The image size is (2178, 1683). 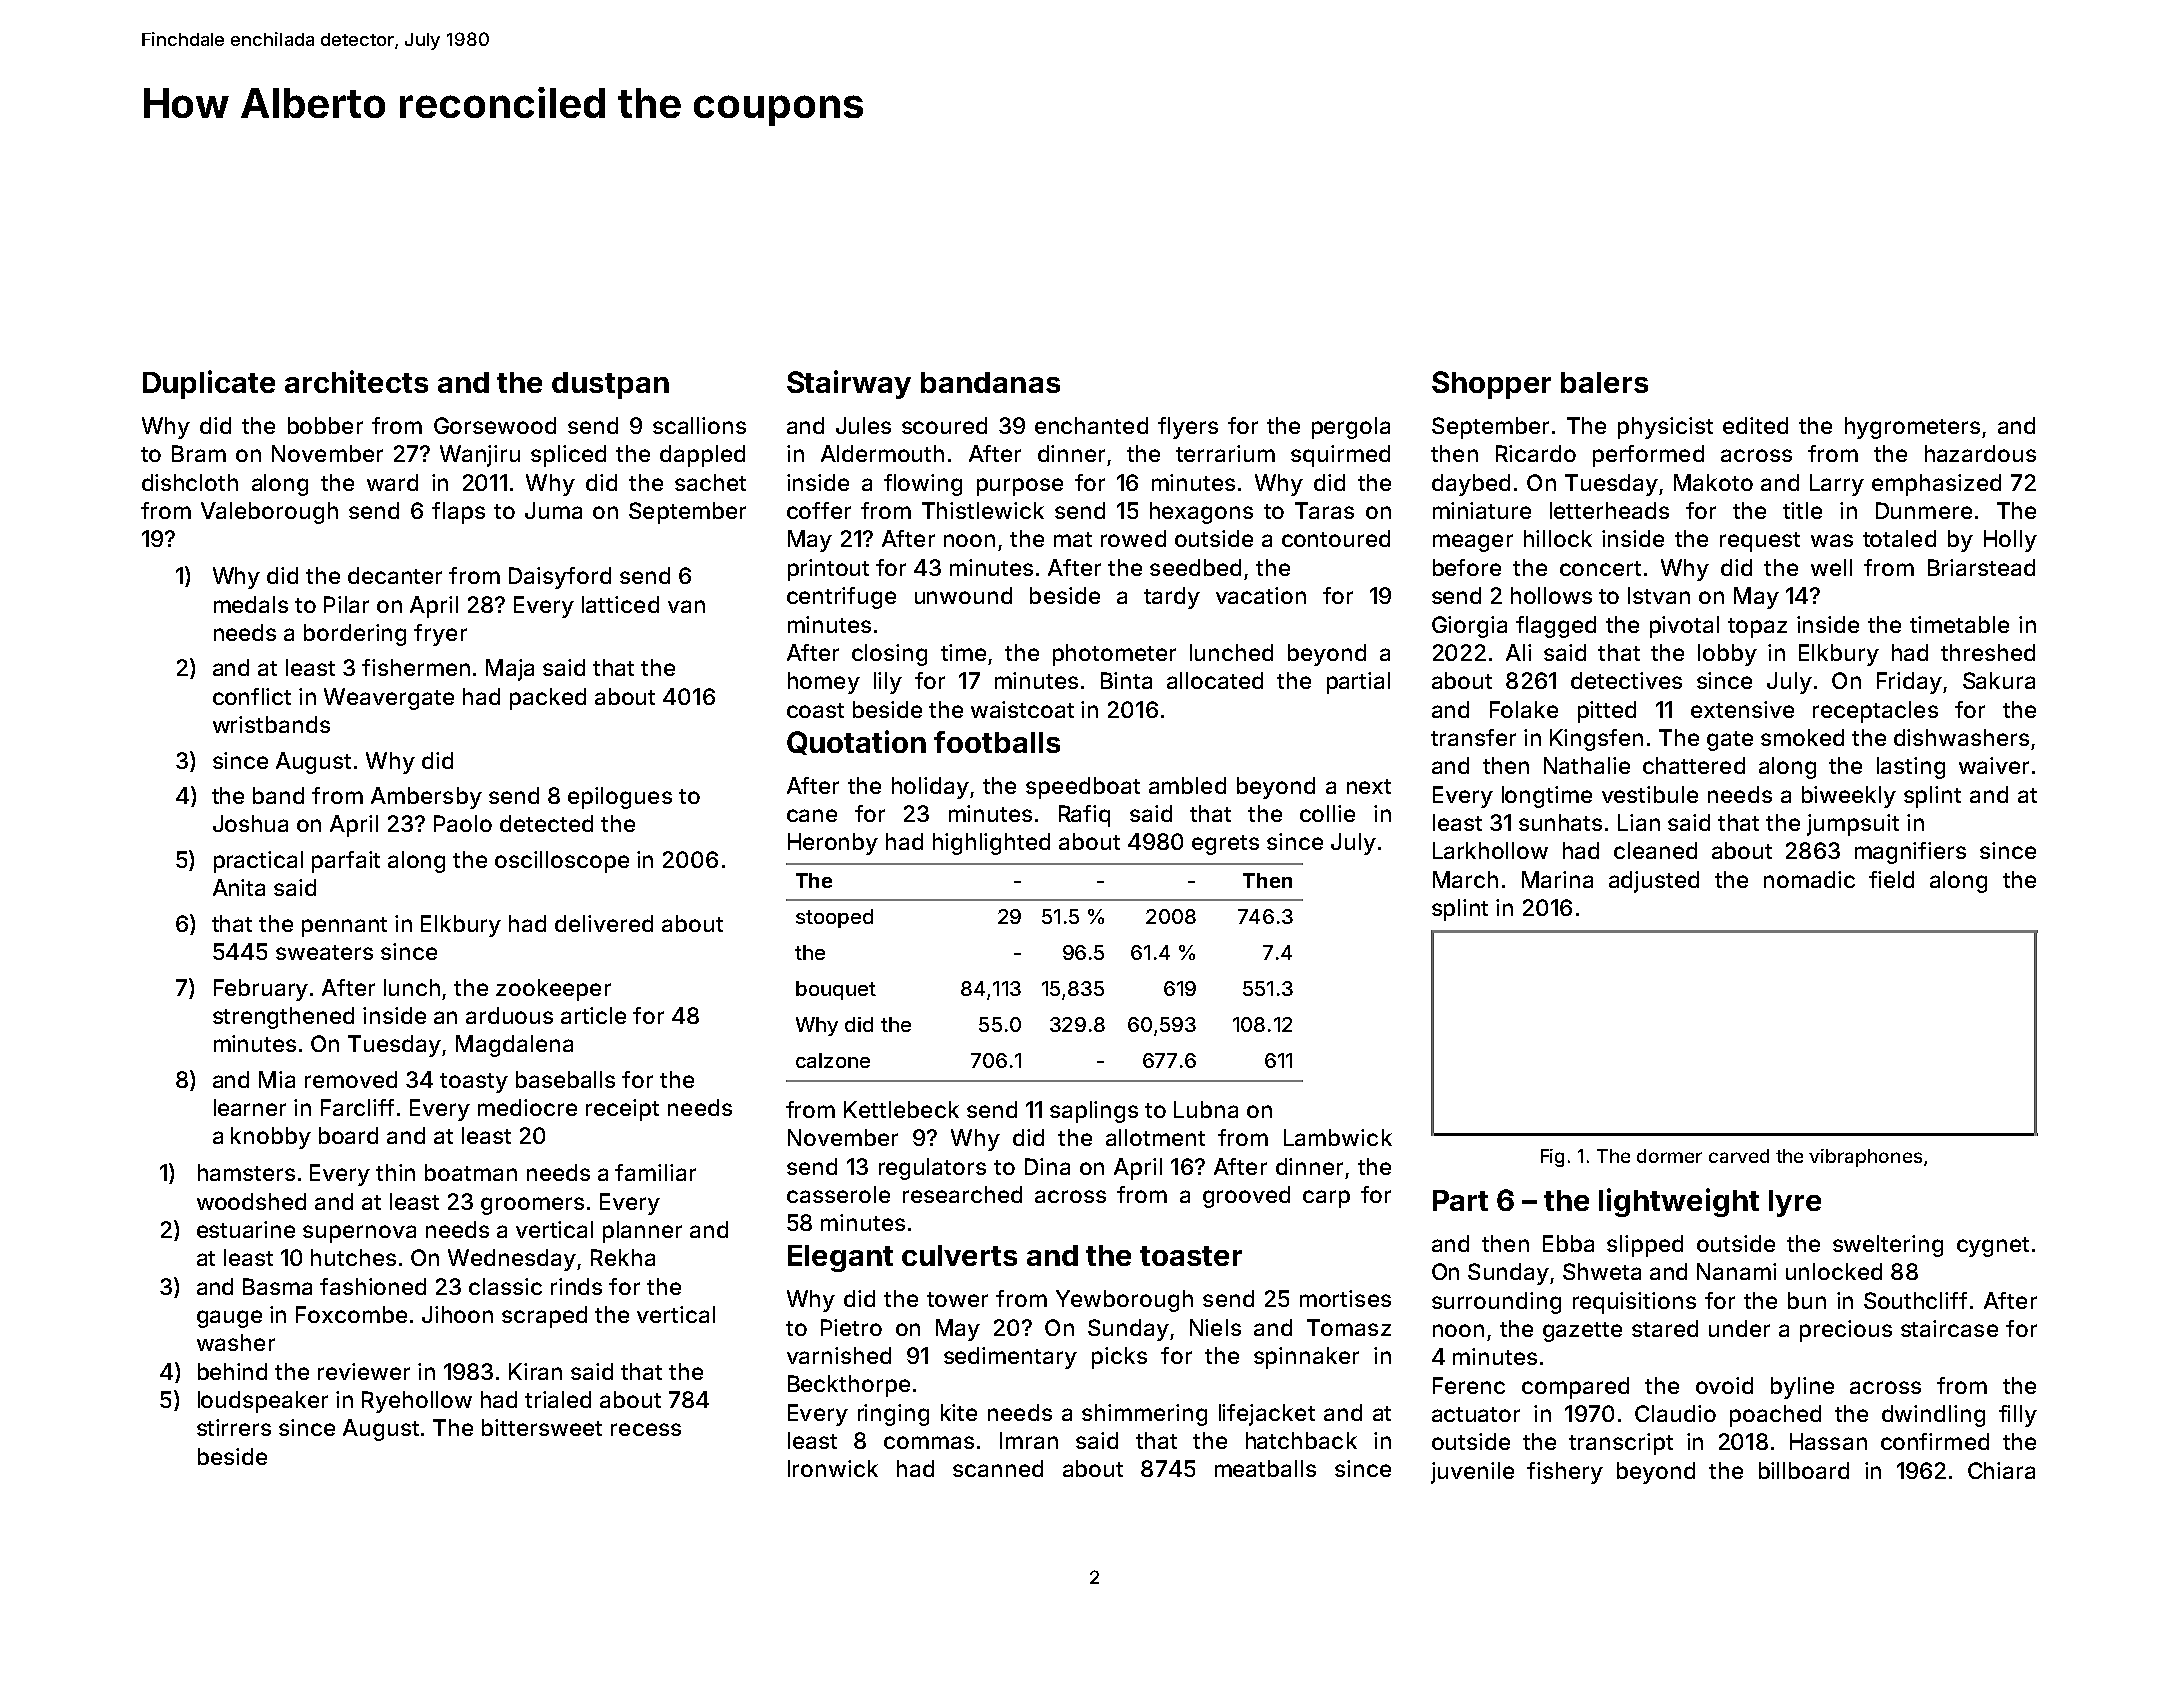 I want to click on casserole, so click(x=838, y=1194).
